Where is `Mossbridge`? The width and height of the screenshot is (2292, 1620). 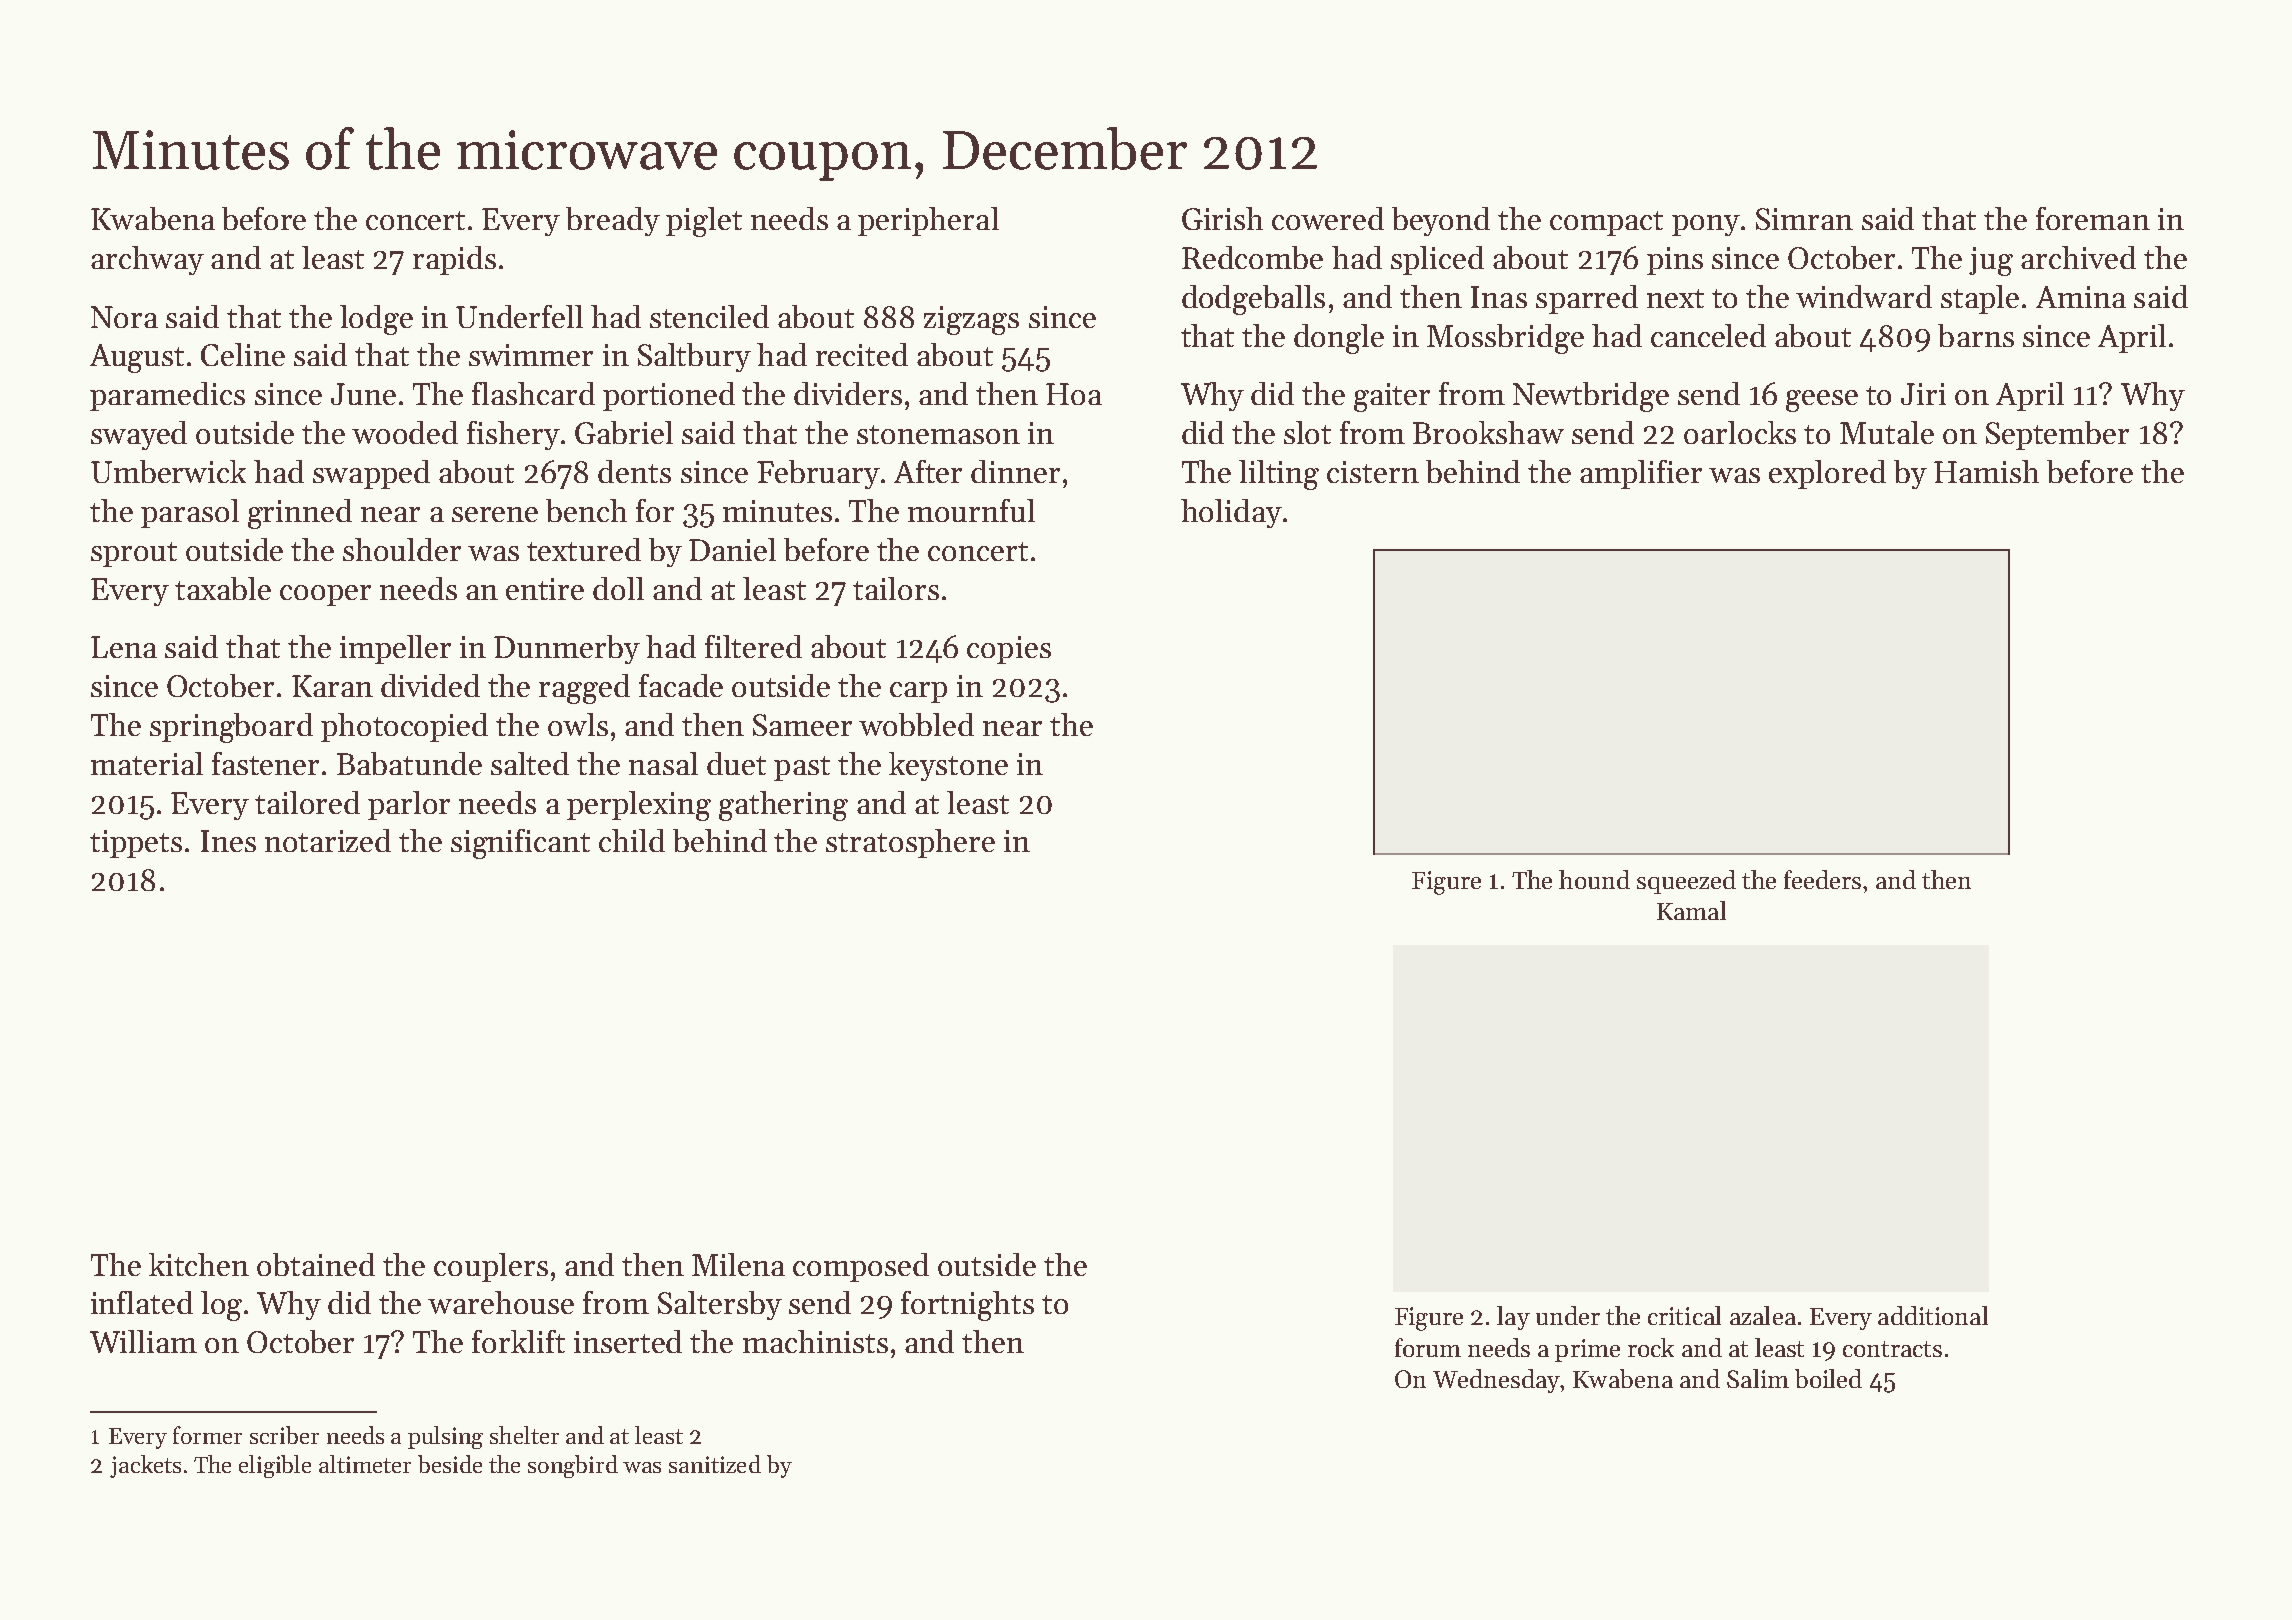
Mossbridge is located at coordinates (1505, 339).
